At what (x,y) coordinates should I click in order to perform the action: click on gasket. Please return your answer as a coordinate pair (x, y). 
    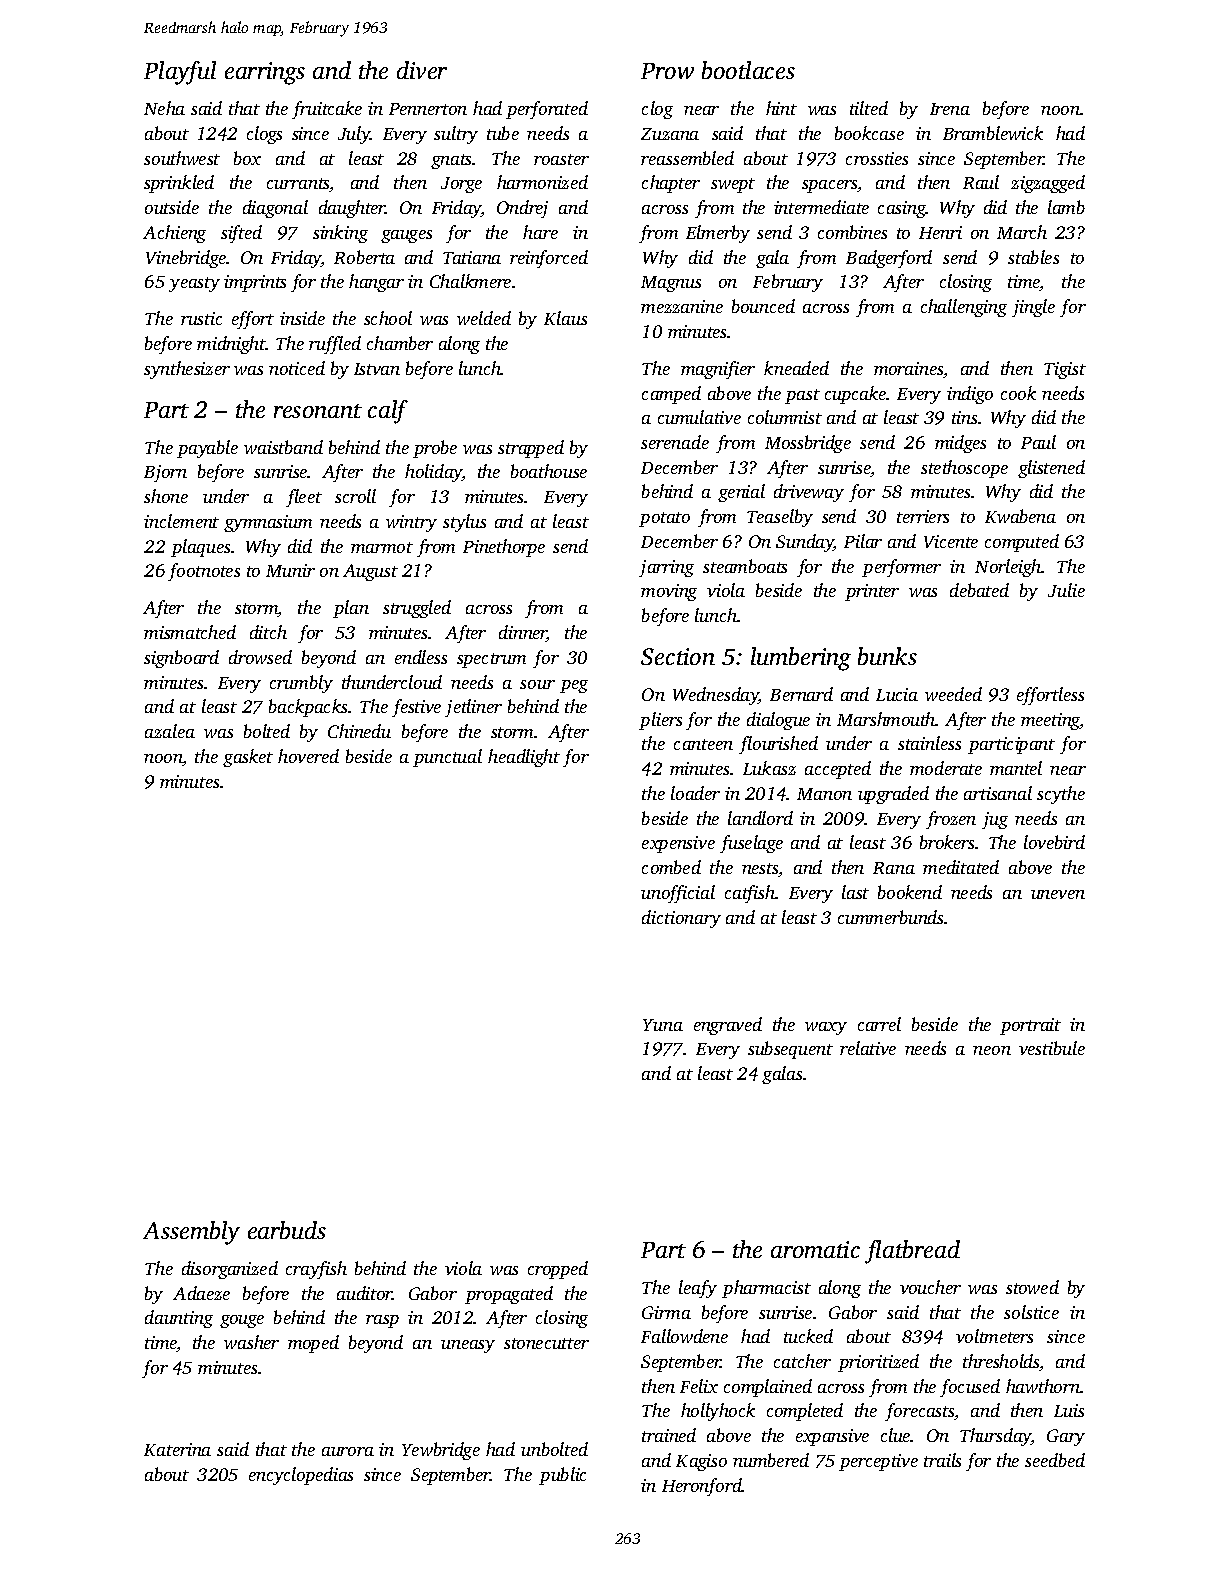
    Looking at the image, I should click on (248, 758).
